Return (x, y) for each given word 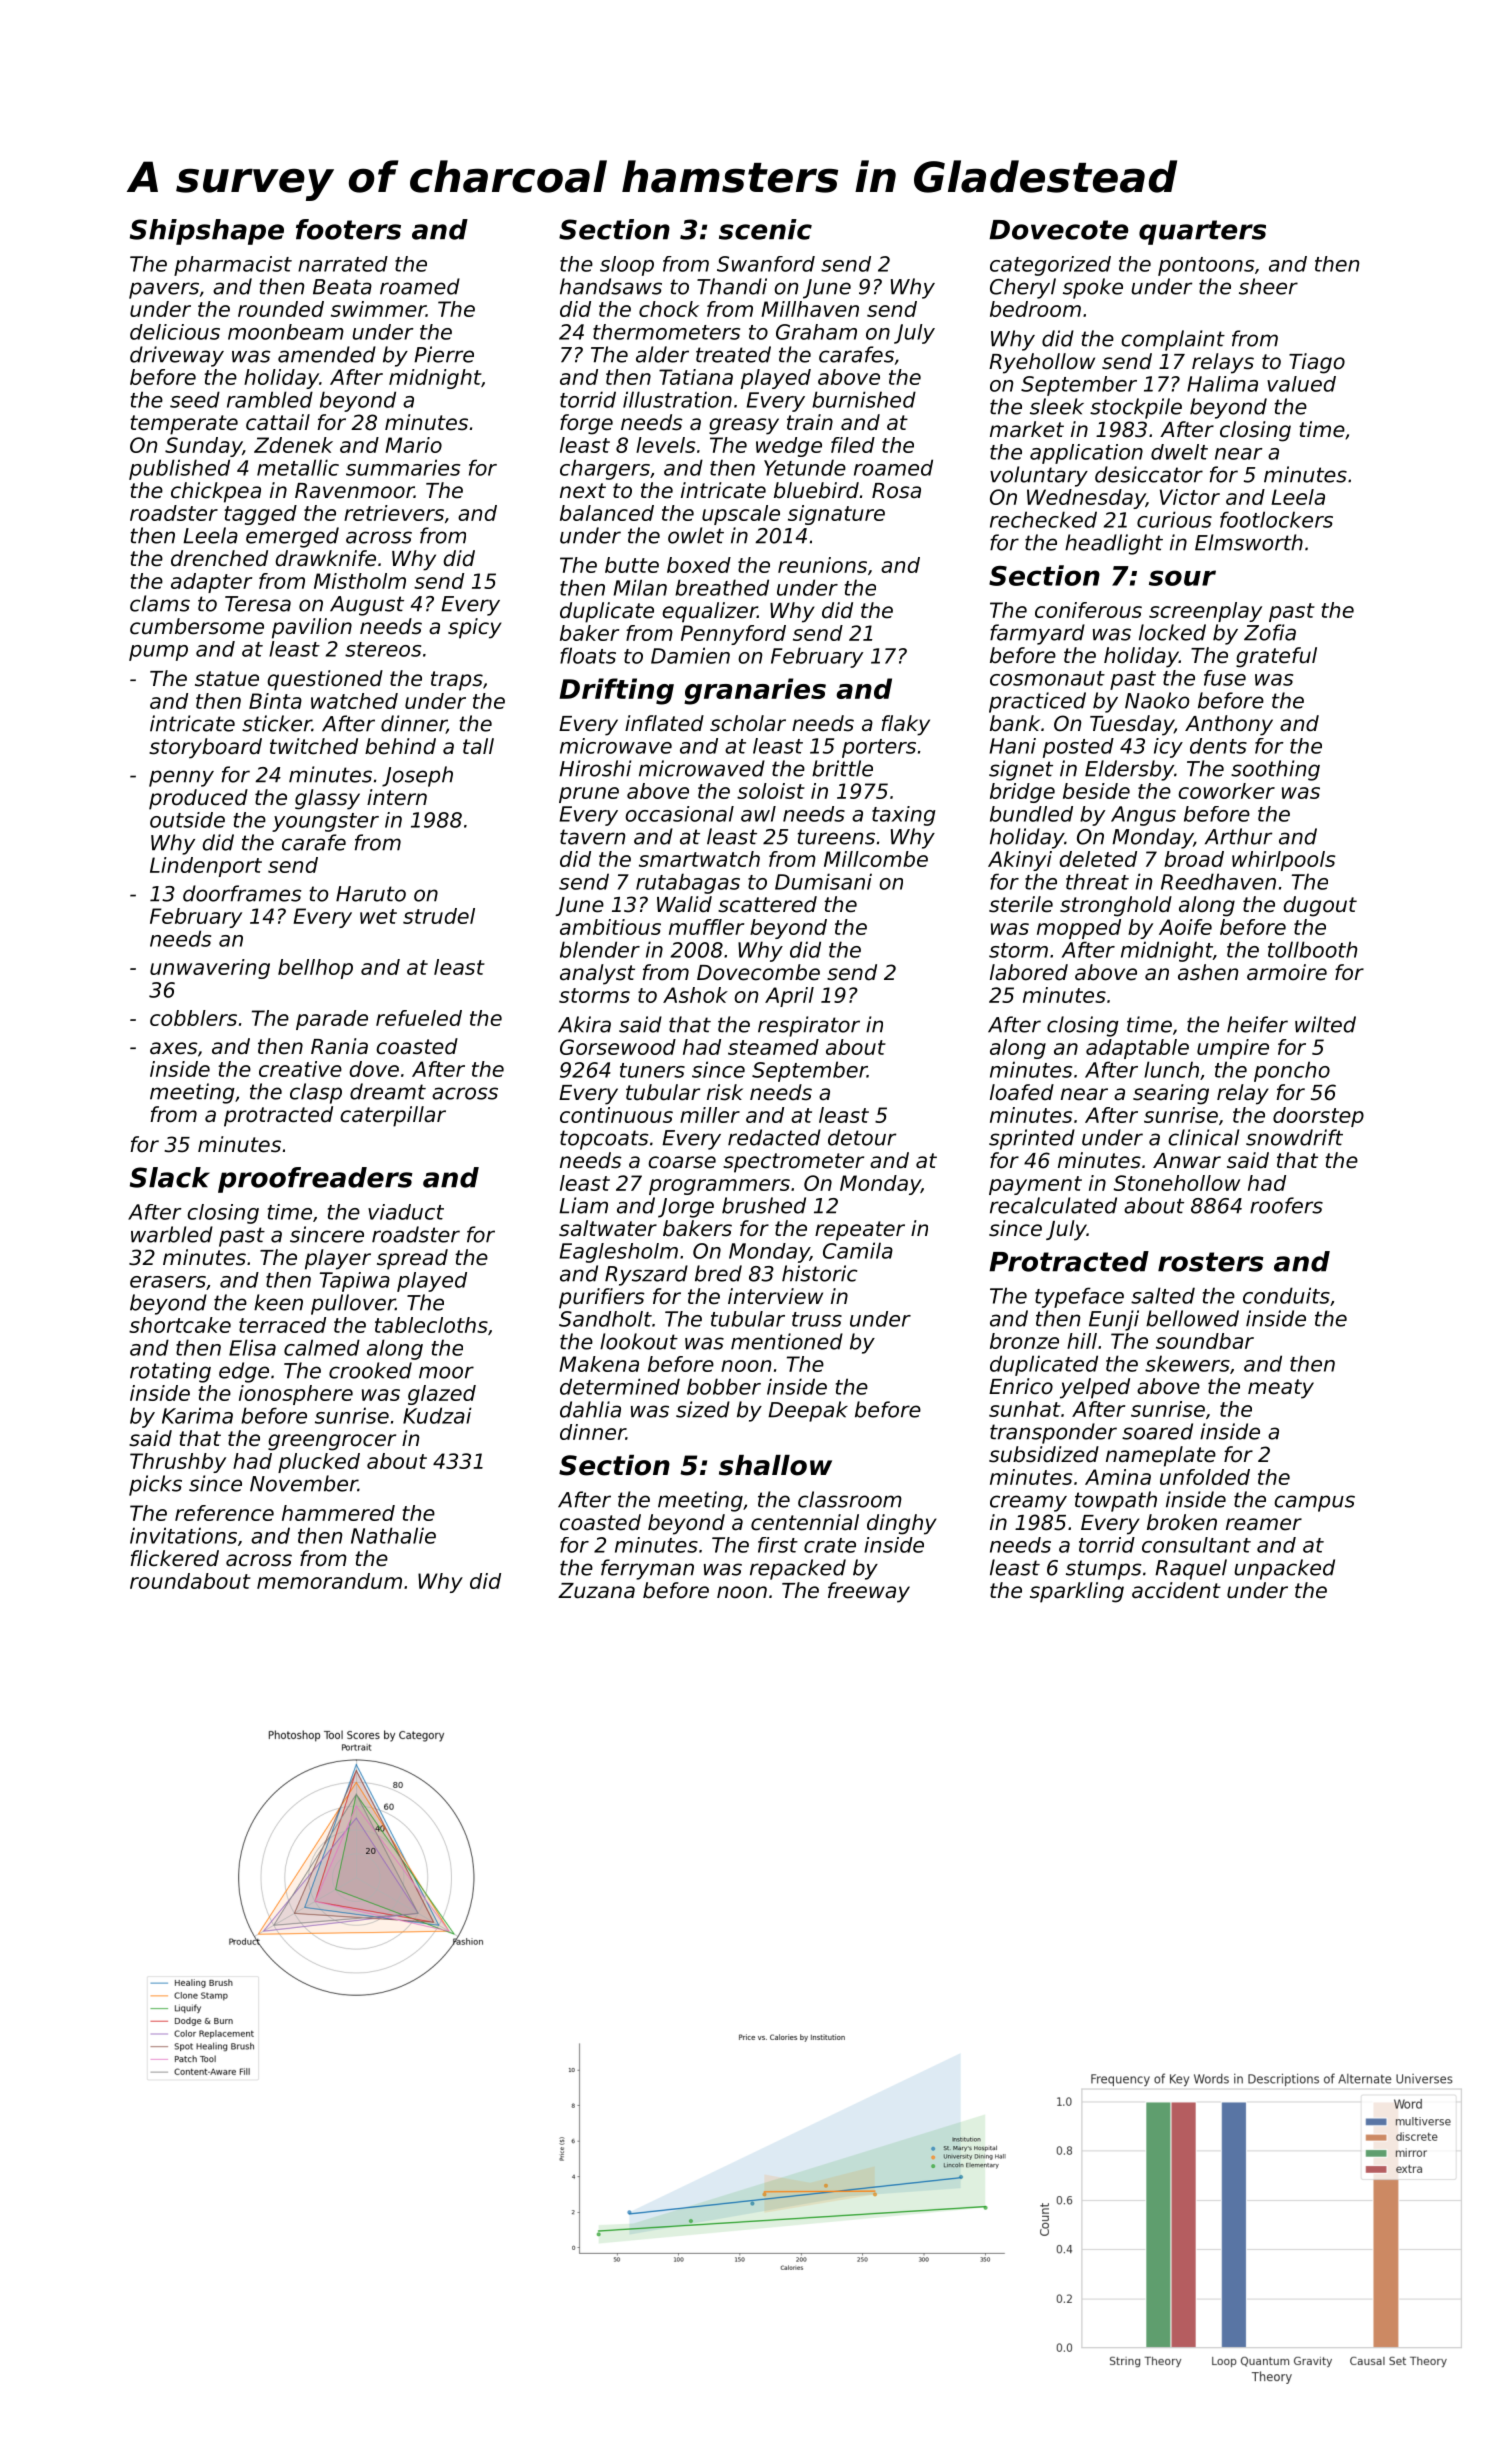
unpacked (1284, 1569)
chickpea (216, 492)
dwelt (1179, 452)
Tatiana (696, 377)
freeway (869, 1592)
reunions (822, 565)
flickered (175, 1558)
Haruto (371, 894)
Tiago (1317, 363)
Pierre (444, 354)
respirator (809, 1026)
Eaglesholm (619, 1253)
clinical (1203, 1137)
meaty (1281, 1389)
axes (174, 1048)
